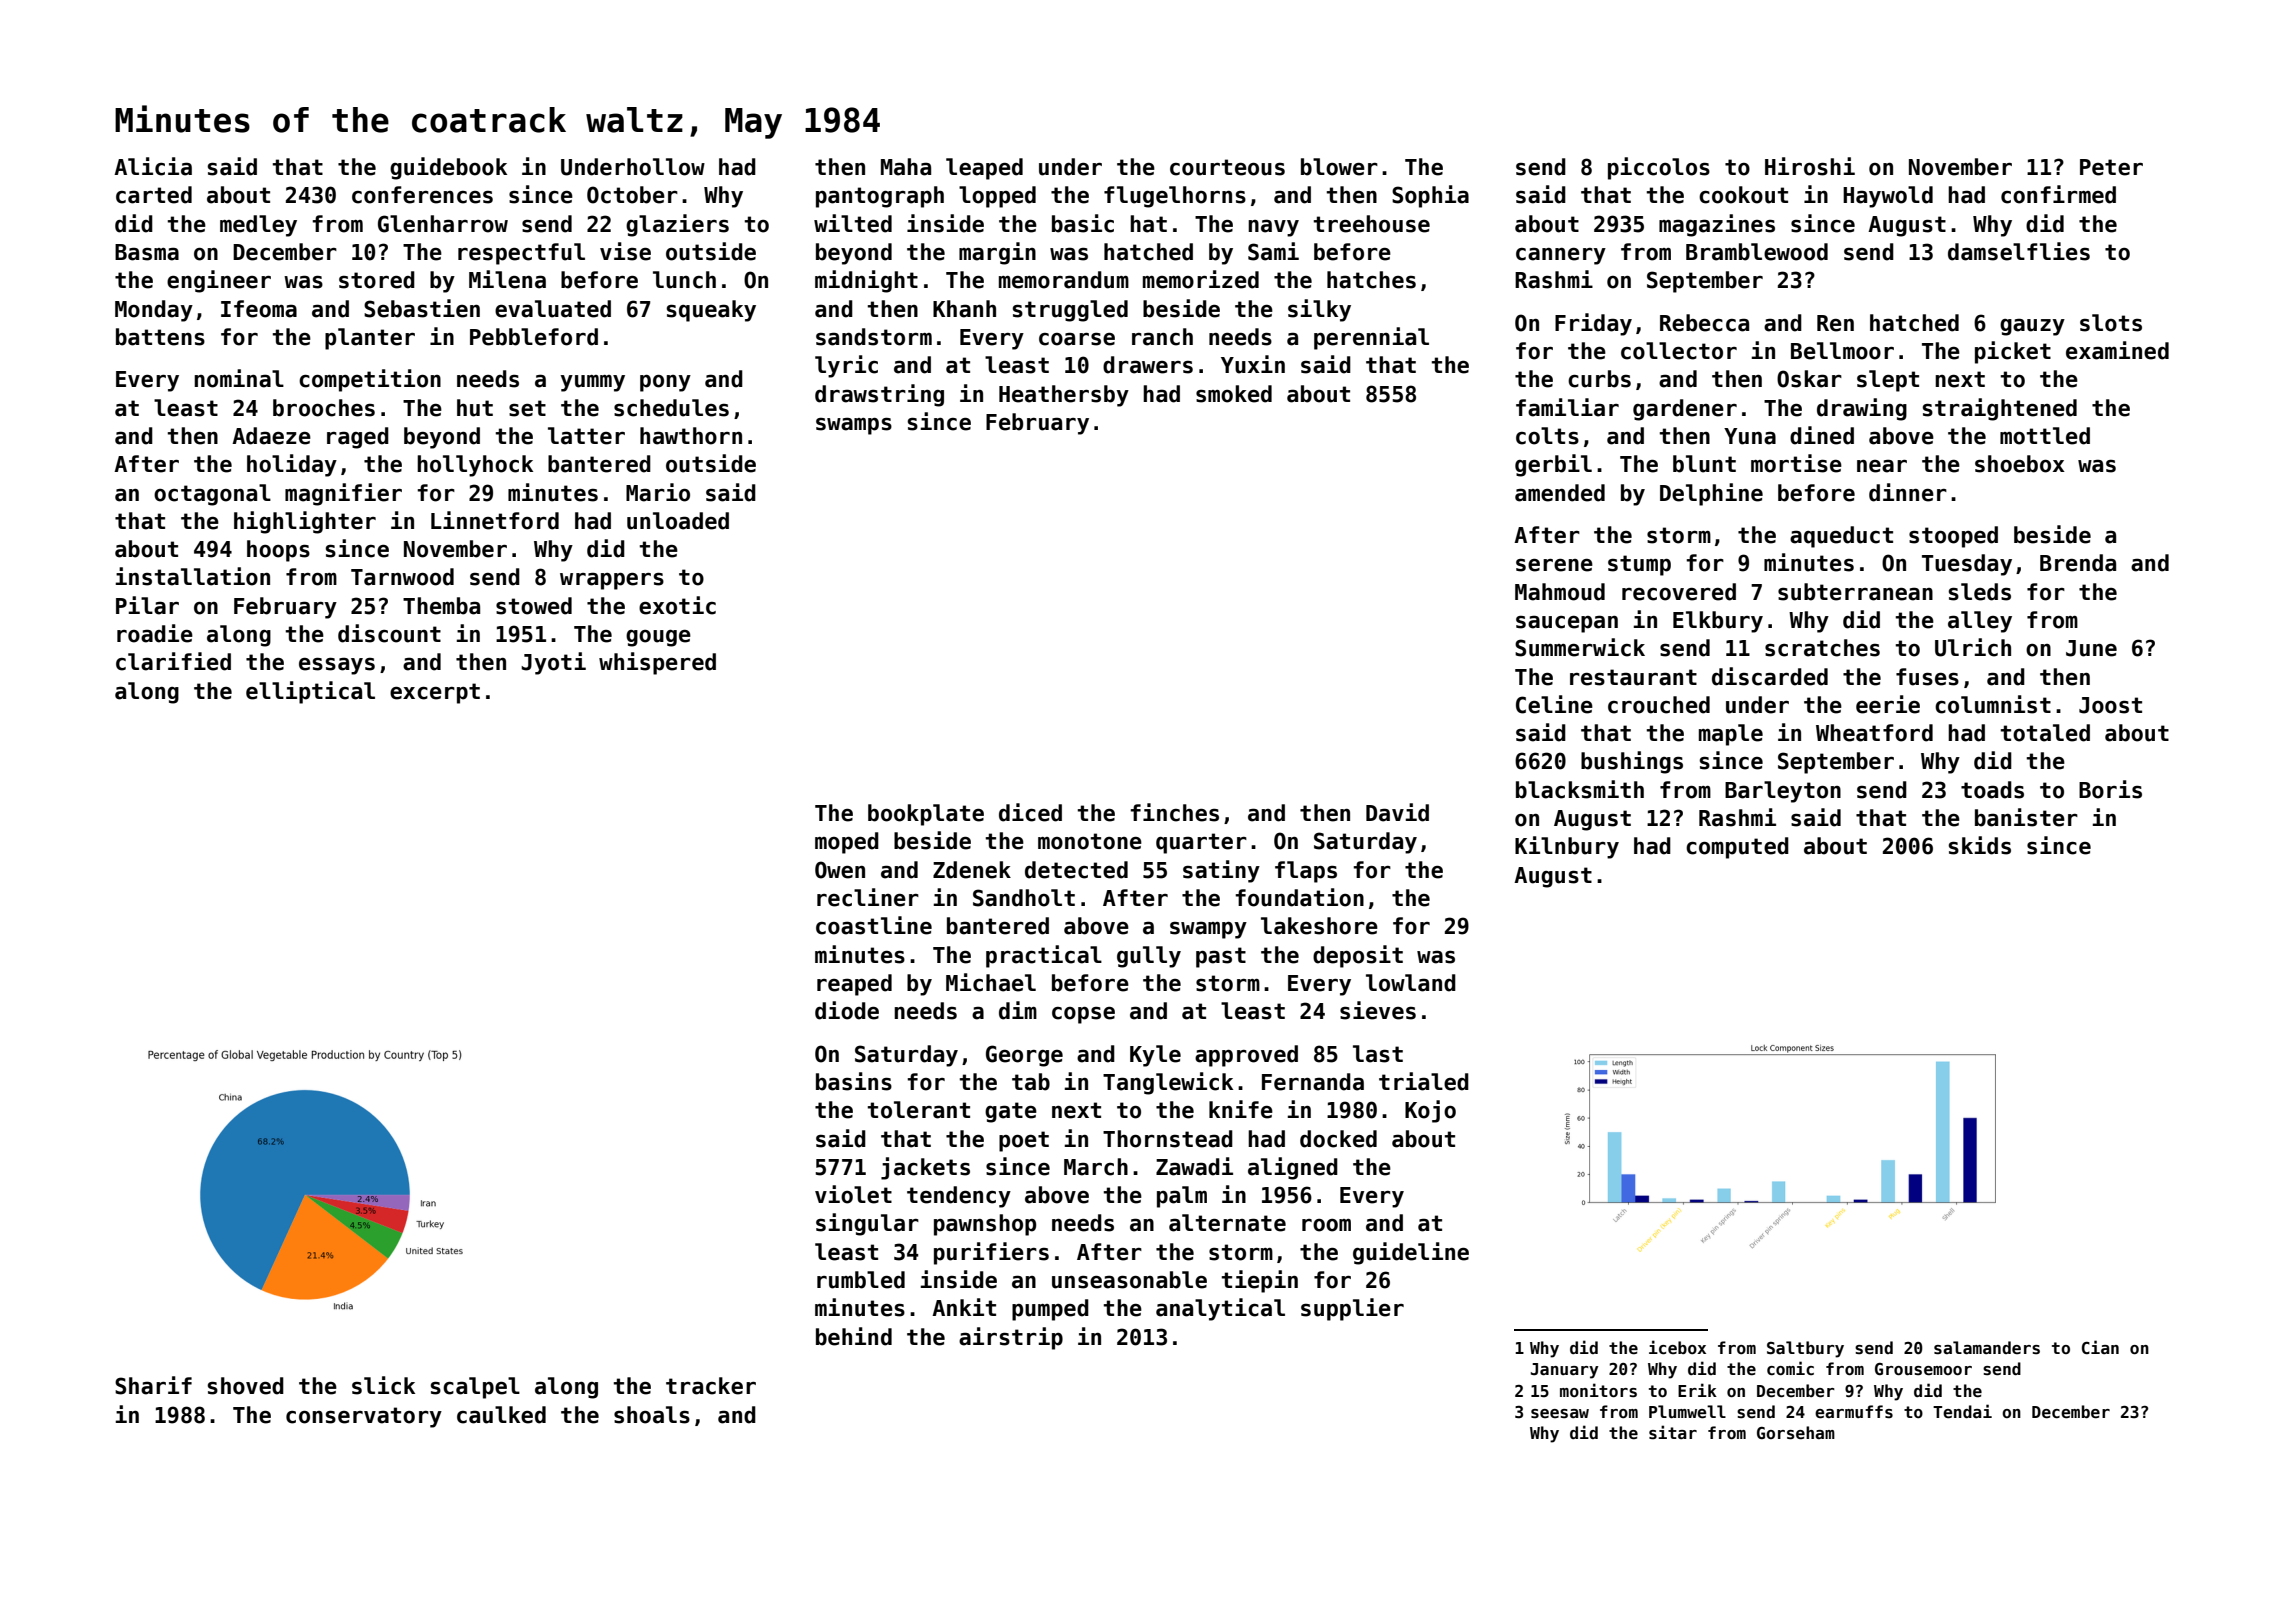 This screenshot has height=1620, width=2292. What do you see at coordinates (153, 166) in the screenshot?
I see `Alicia` at bounding box center [153, 166].
